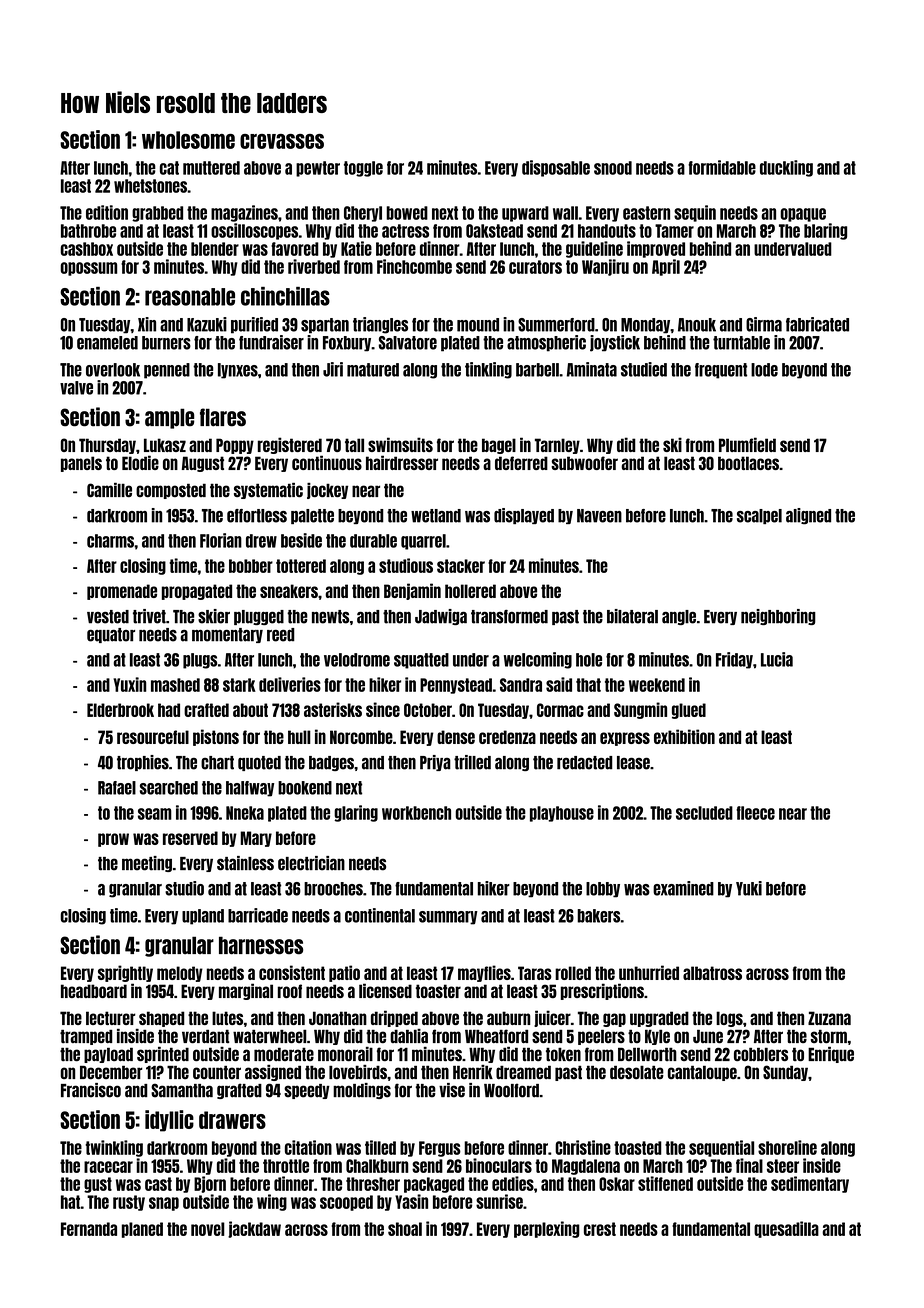  I want to click on aligned, so click(808, 516).
